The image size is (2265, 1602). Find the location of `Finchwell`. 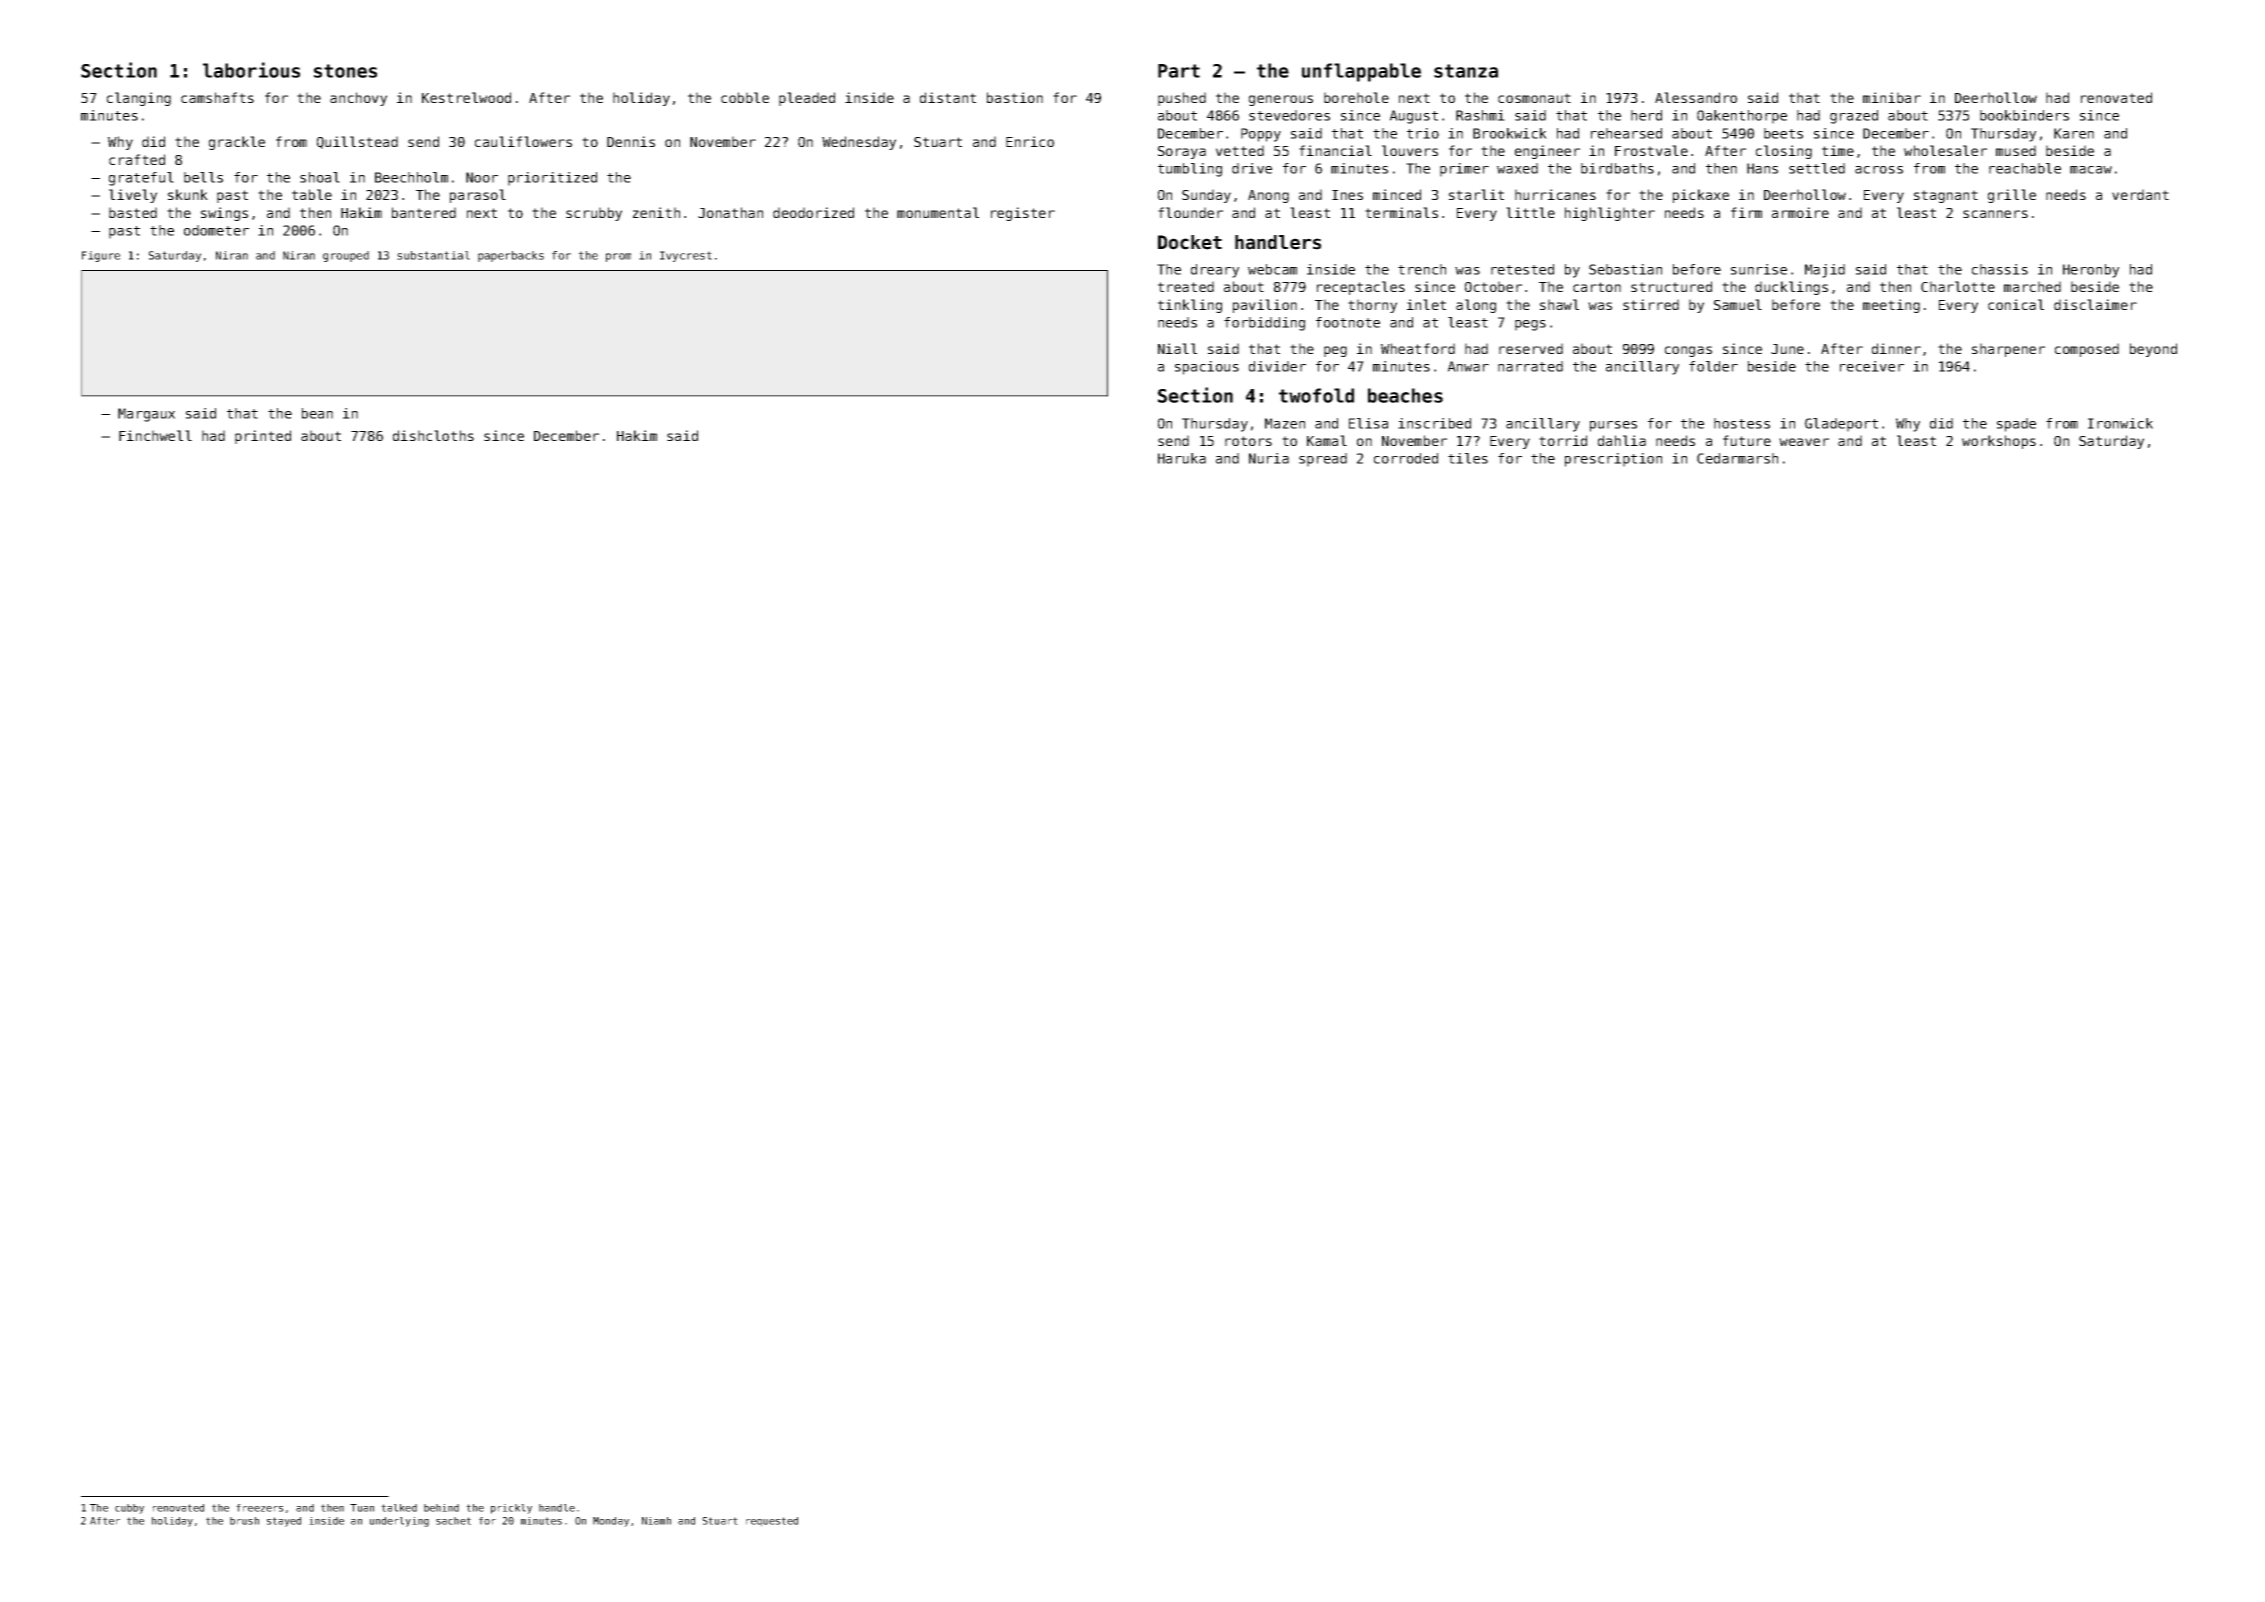

Finchwell is located at coordinates (155, 435).
